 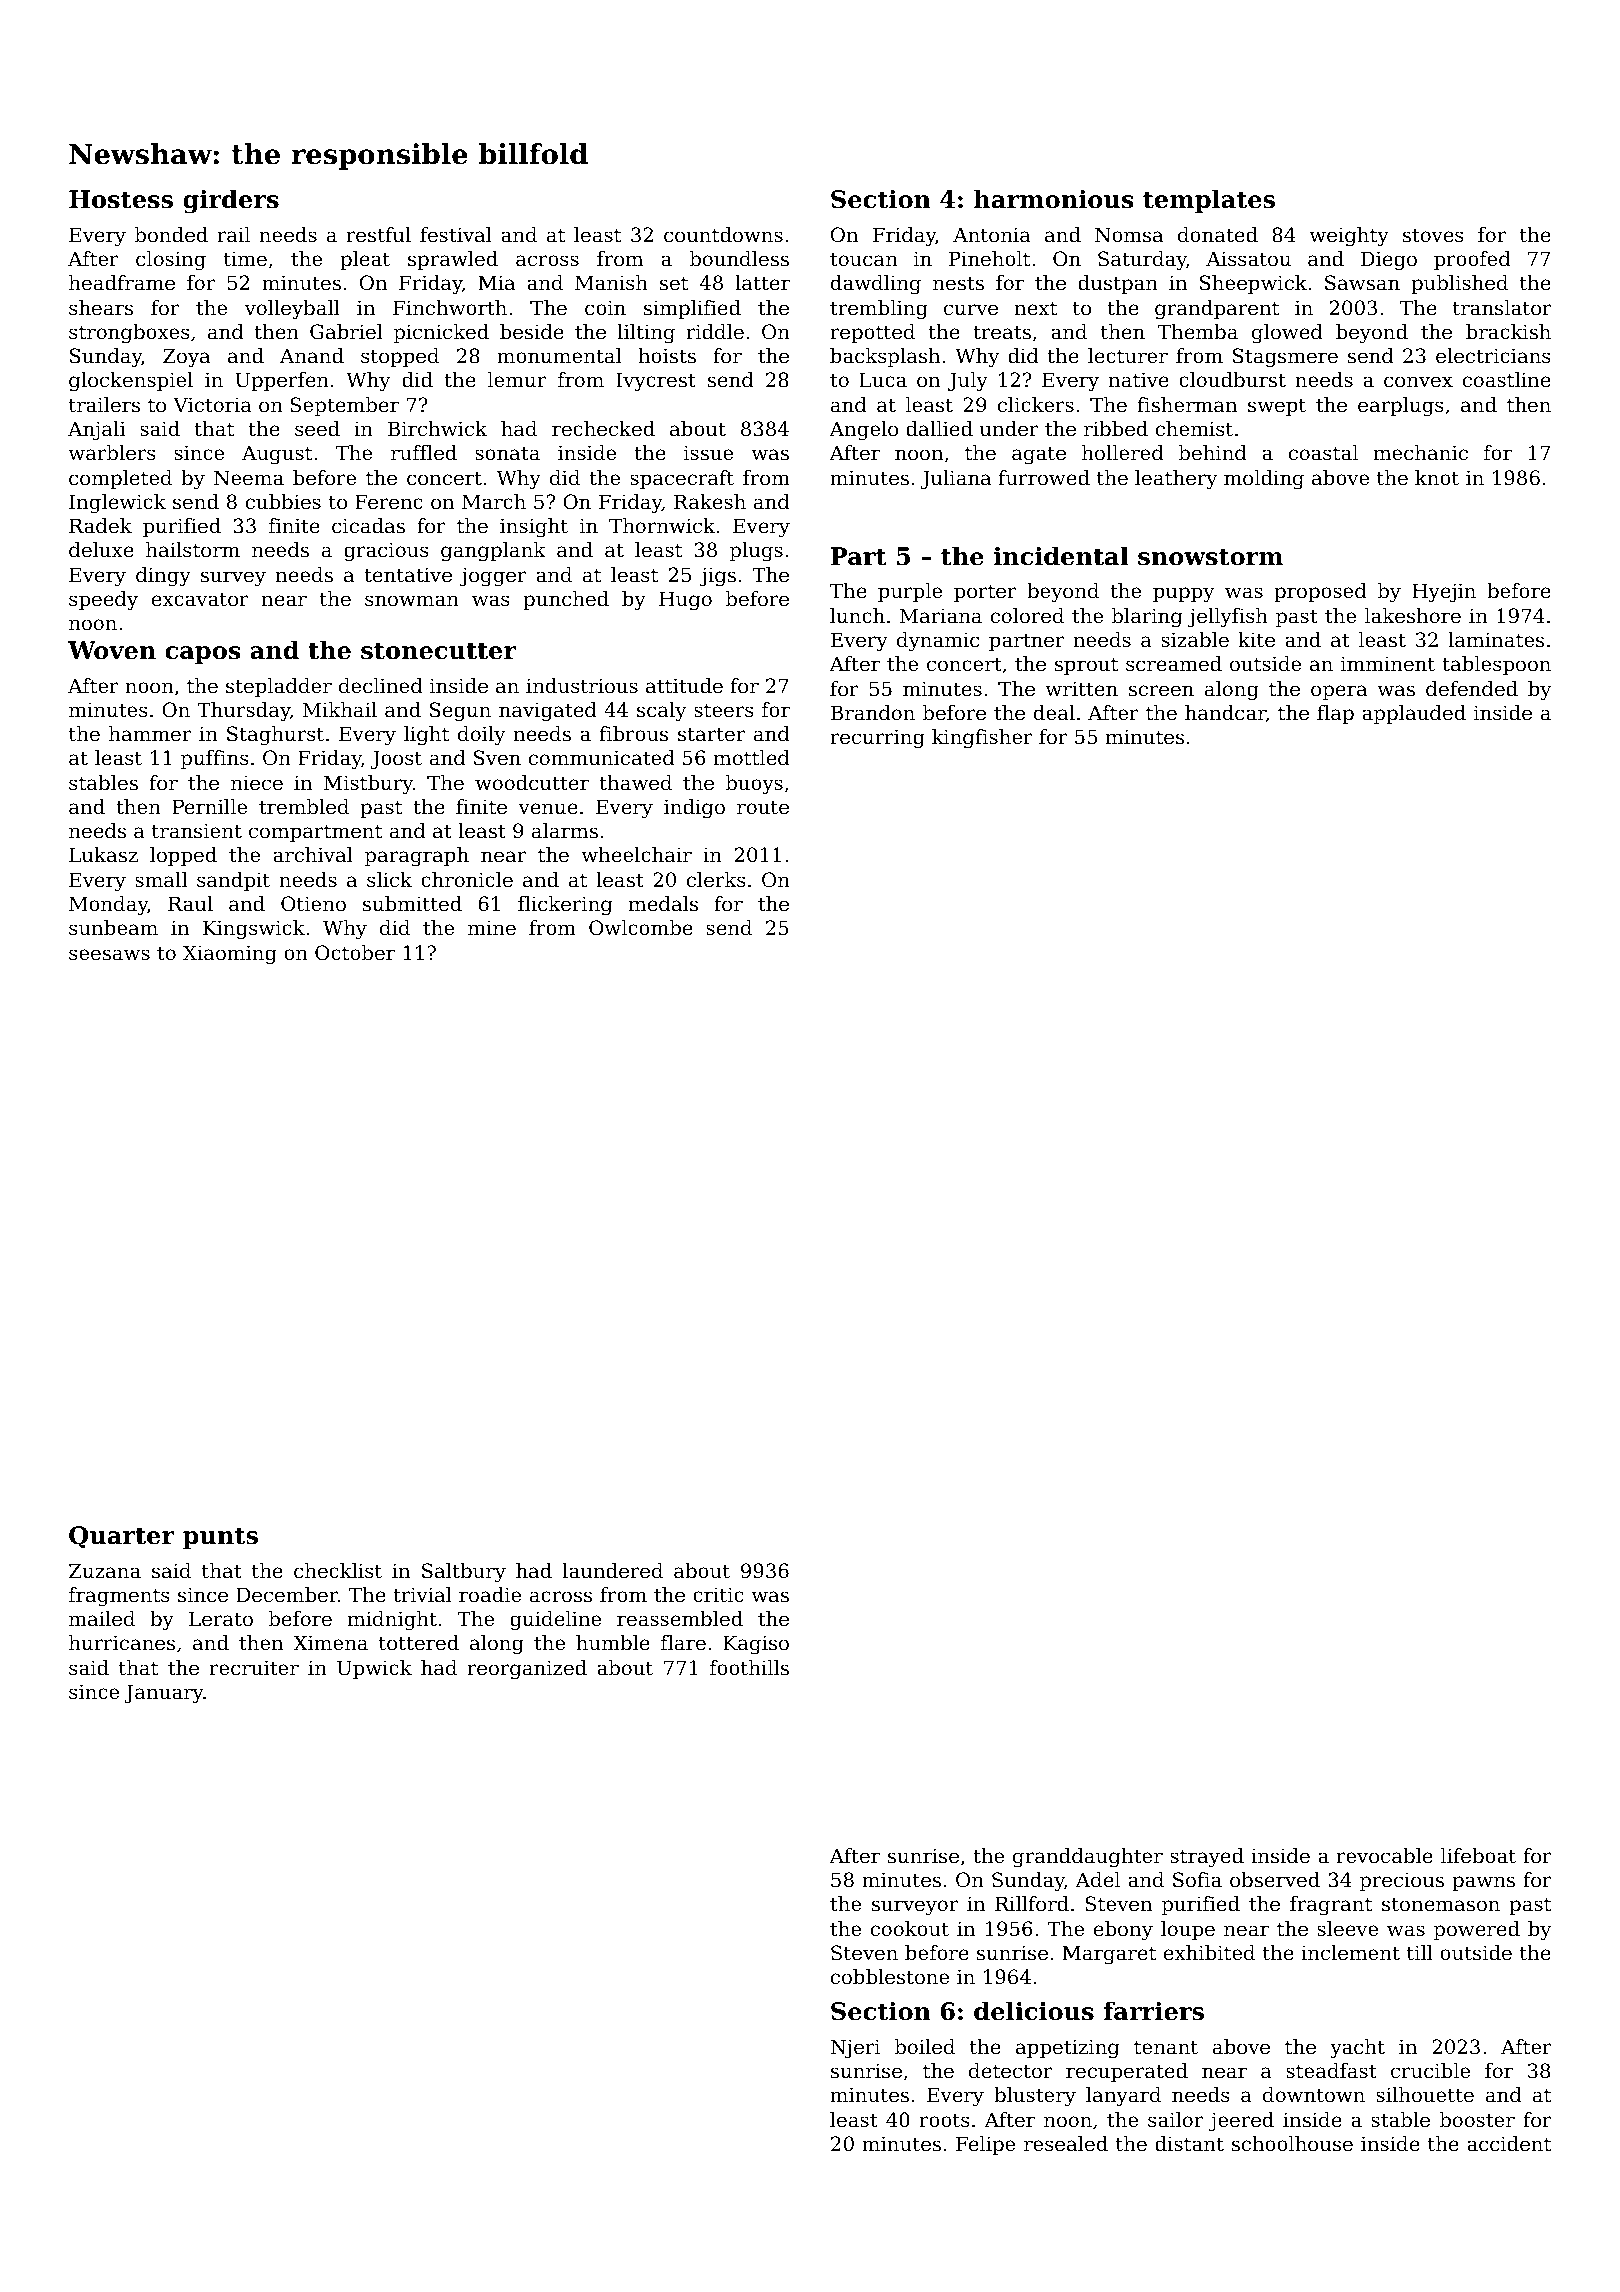 I want to click on Owlcombe, so click(x=641, y=928).
